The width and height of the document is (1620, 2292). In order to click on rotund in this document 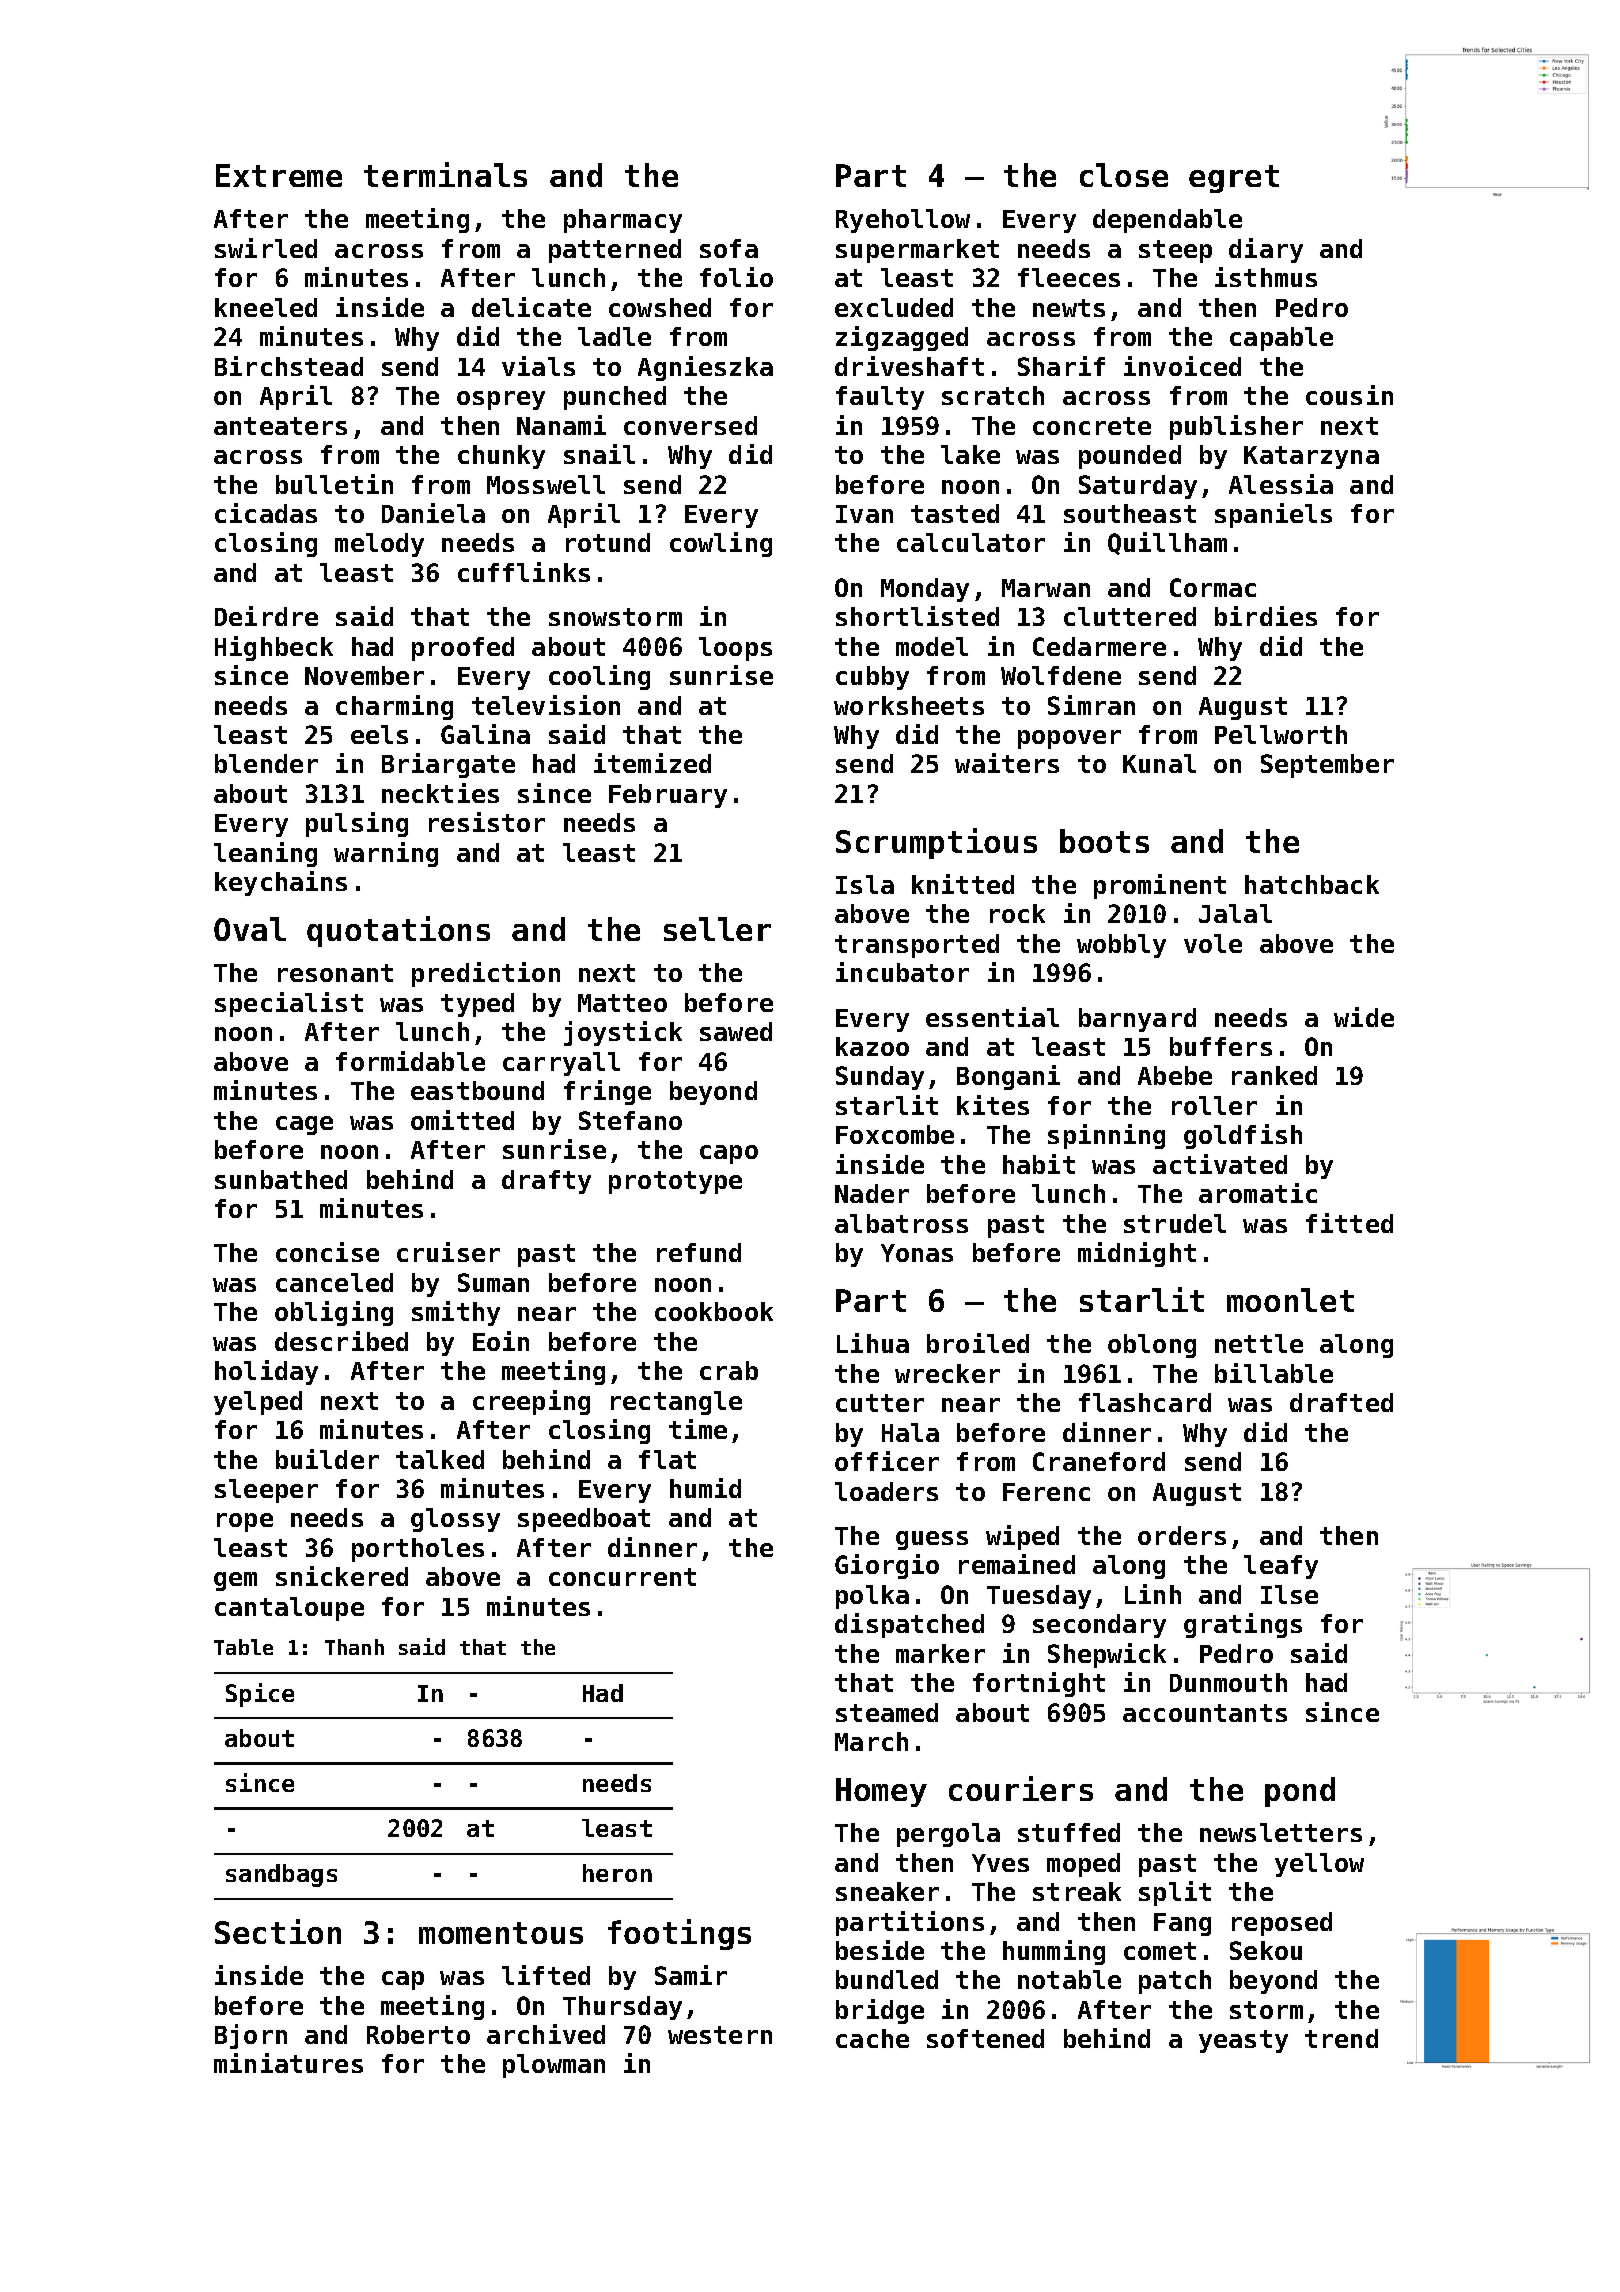, I will do `click(608, 542)`.
